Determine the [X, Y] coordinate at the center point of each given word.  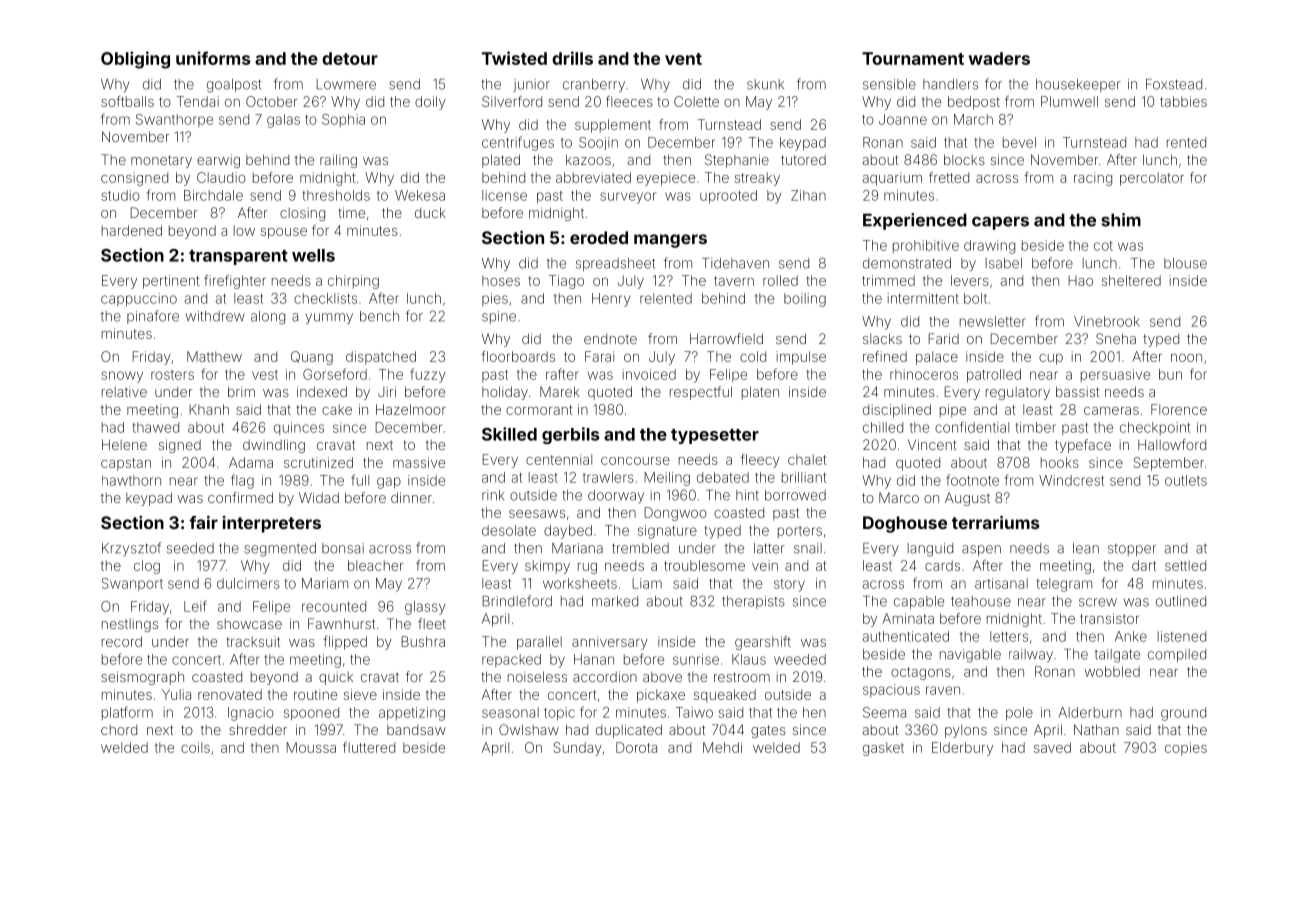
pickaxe [661, 696]
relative [124, 392]
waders [999, 58]
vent [683, 59]
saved [1052, 747]
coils [195, 747]
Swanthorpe [174, 120]
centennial [559, 459]
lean [1086, 548]
